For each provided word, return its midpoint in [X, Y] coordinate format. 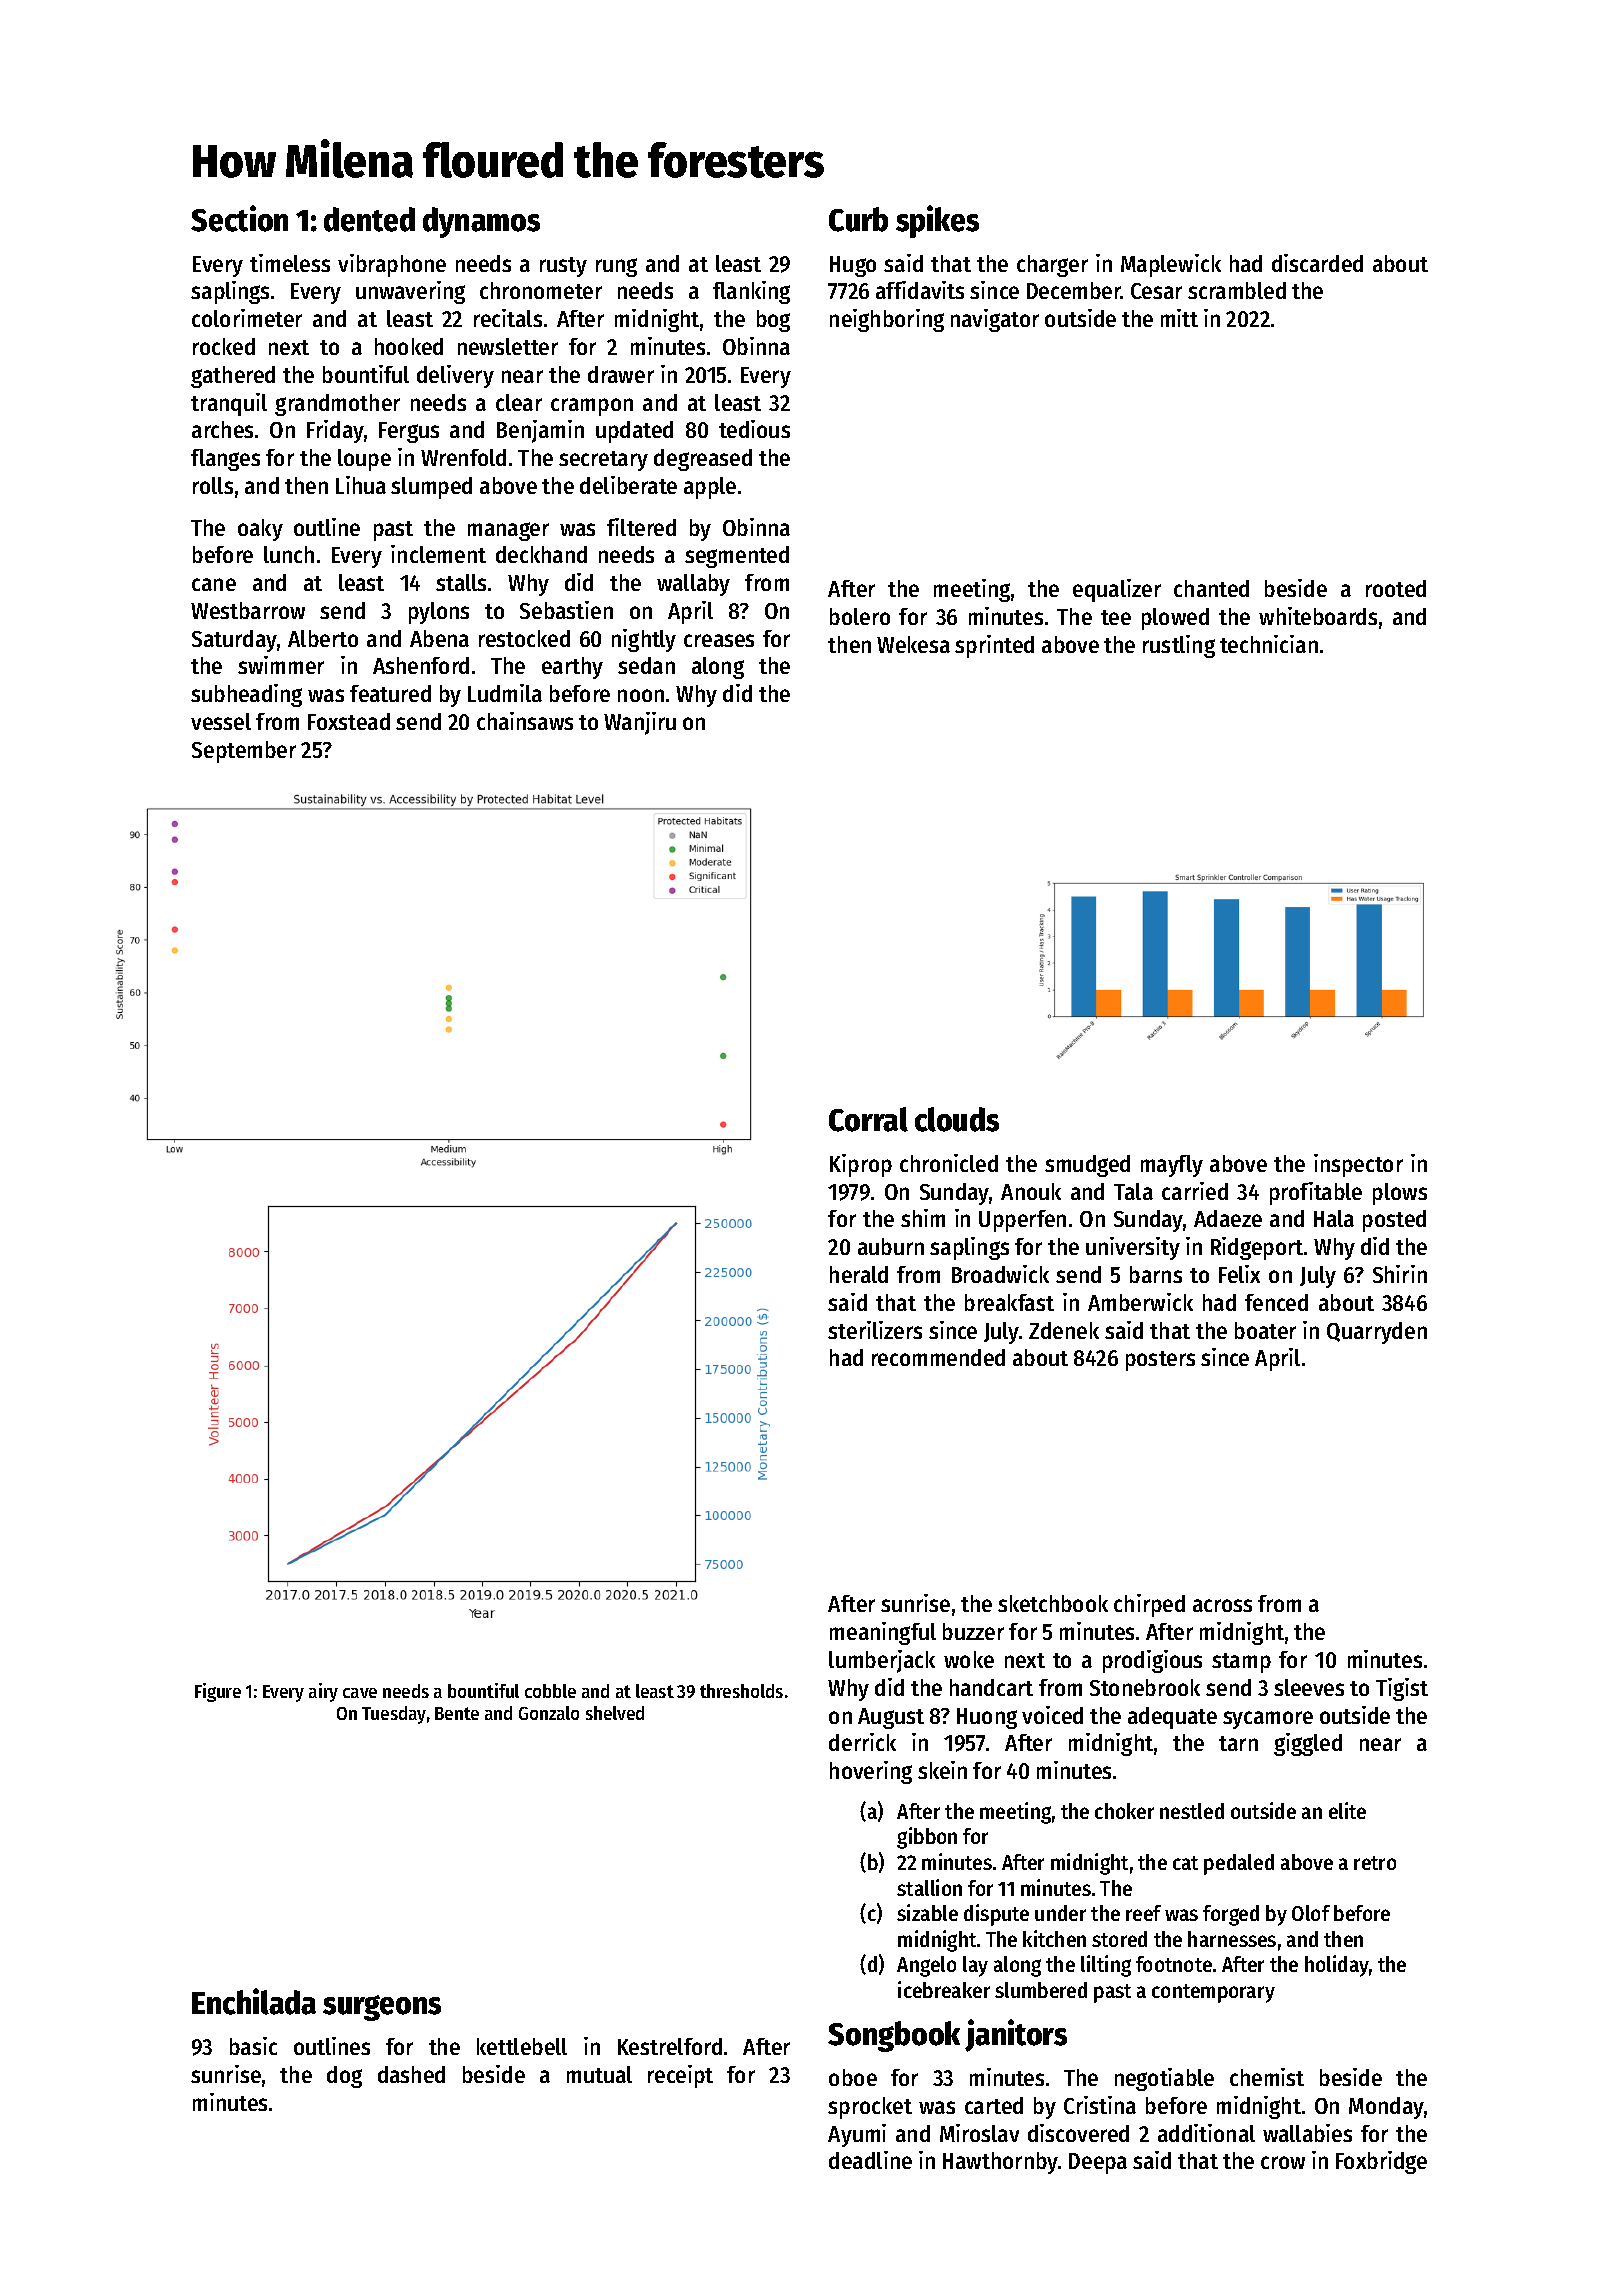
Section [239, 218]
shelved [615, 1713]
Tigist [1402, 1689]
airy [323, 1692]
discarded [1317, 263]
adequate [1172, 1718]
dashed [411, 2074]
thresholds [741, 1691]
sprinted [994, 646]
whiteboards [1318, 616]
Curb [858, 219]
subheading [246, 695]
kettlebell [522, 2046]
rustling [1179, 646]
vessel [221, 721]
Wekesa [913, 644]
